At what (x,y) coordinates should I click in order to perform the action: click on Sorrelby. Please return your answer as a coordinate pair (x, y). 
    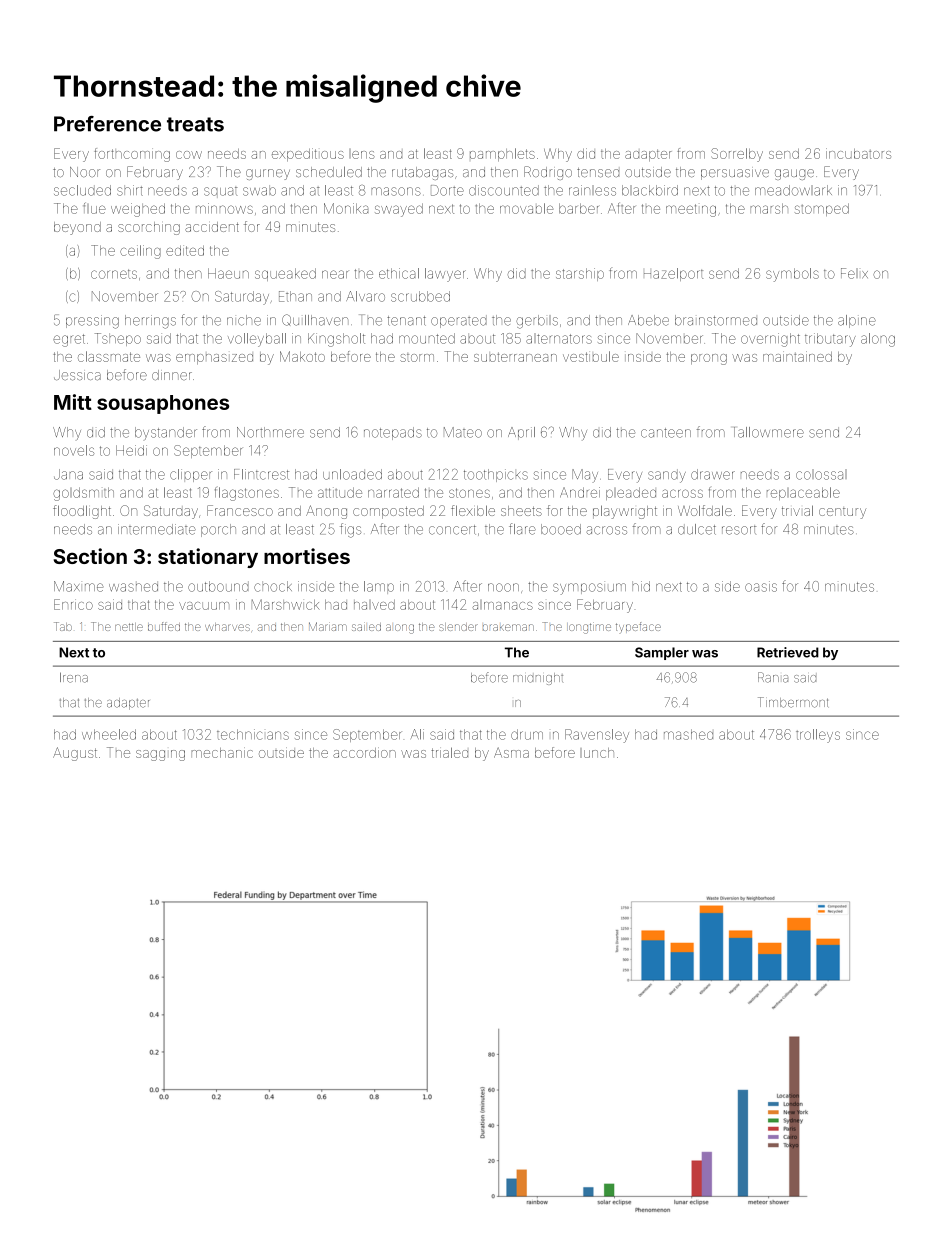
    Looking at the image, I should click on (737, 155).
